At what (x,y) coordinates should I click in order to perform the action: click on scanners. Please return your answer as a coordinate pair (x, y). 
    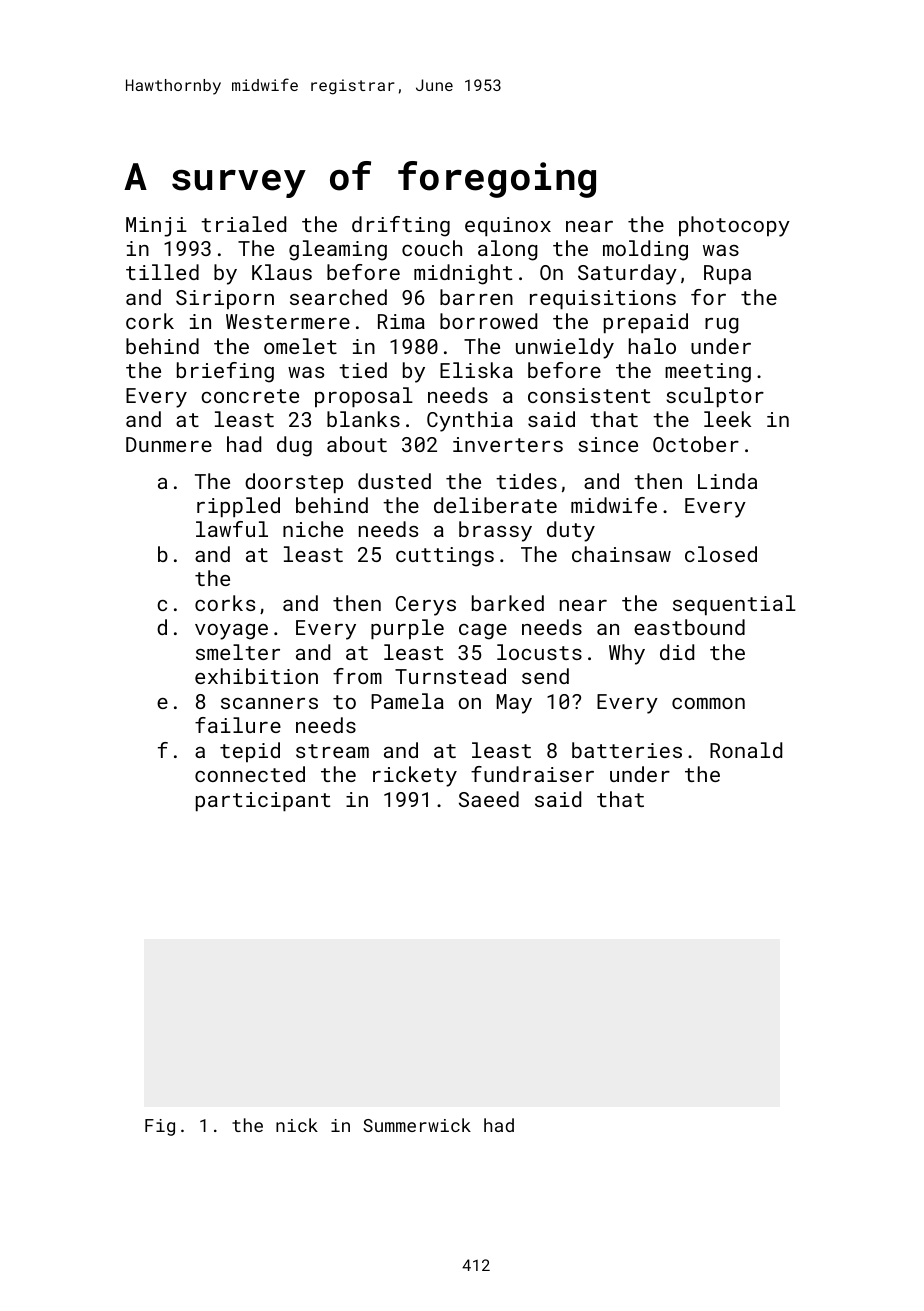
    Looking at the image, I should click on (269, 703).
